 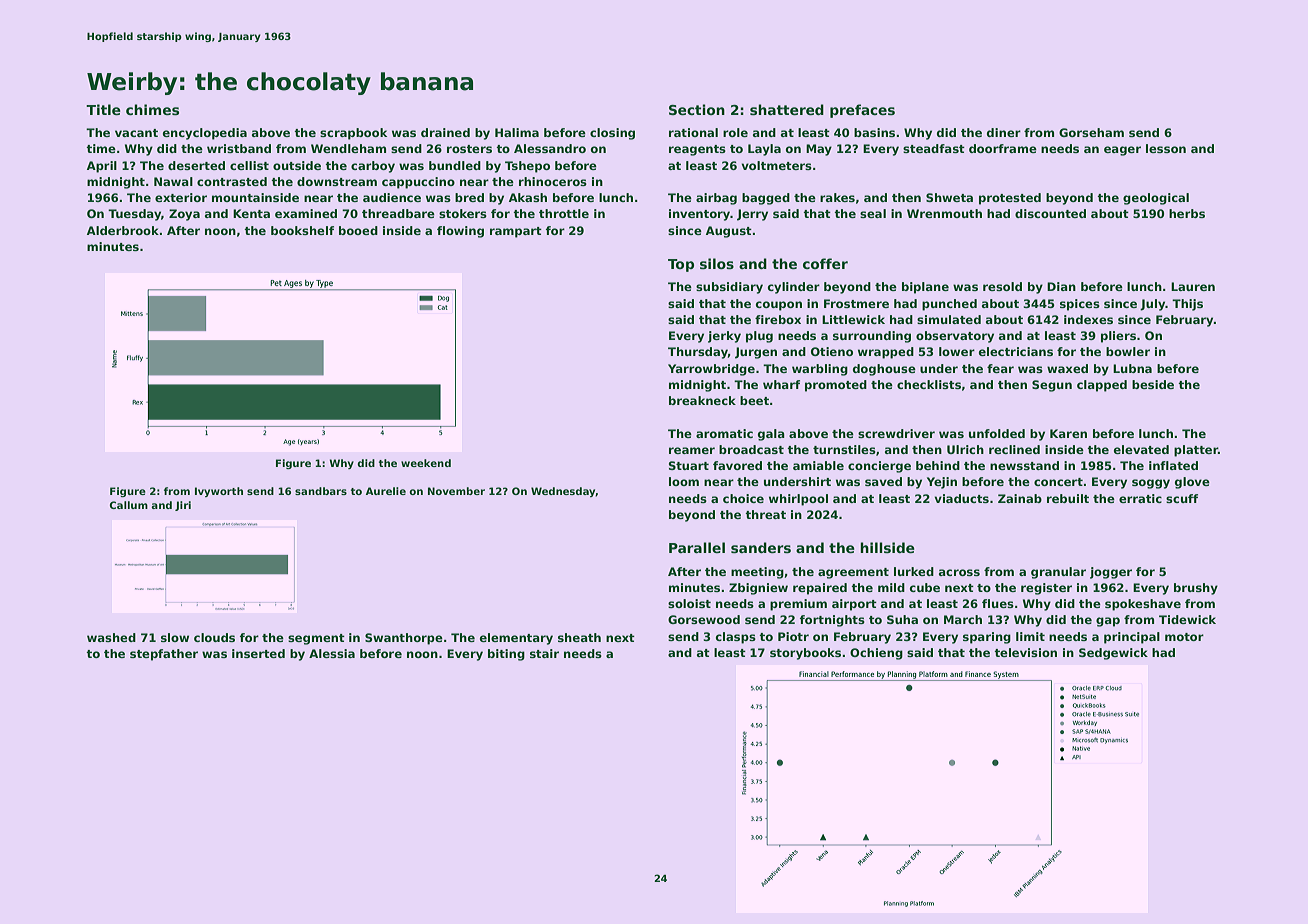 What do you see at coordinates (386, 491) in the screenshot?
I see `Aurelie` at bounding box center [386, 491].
